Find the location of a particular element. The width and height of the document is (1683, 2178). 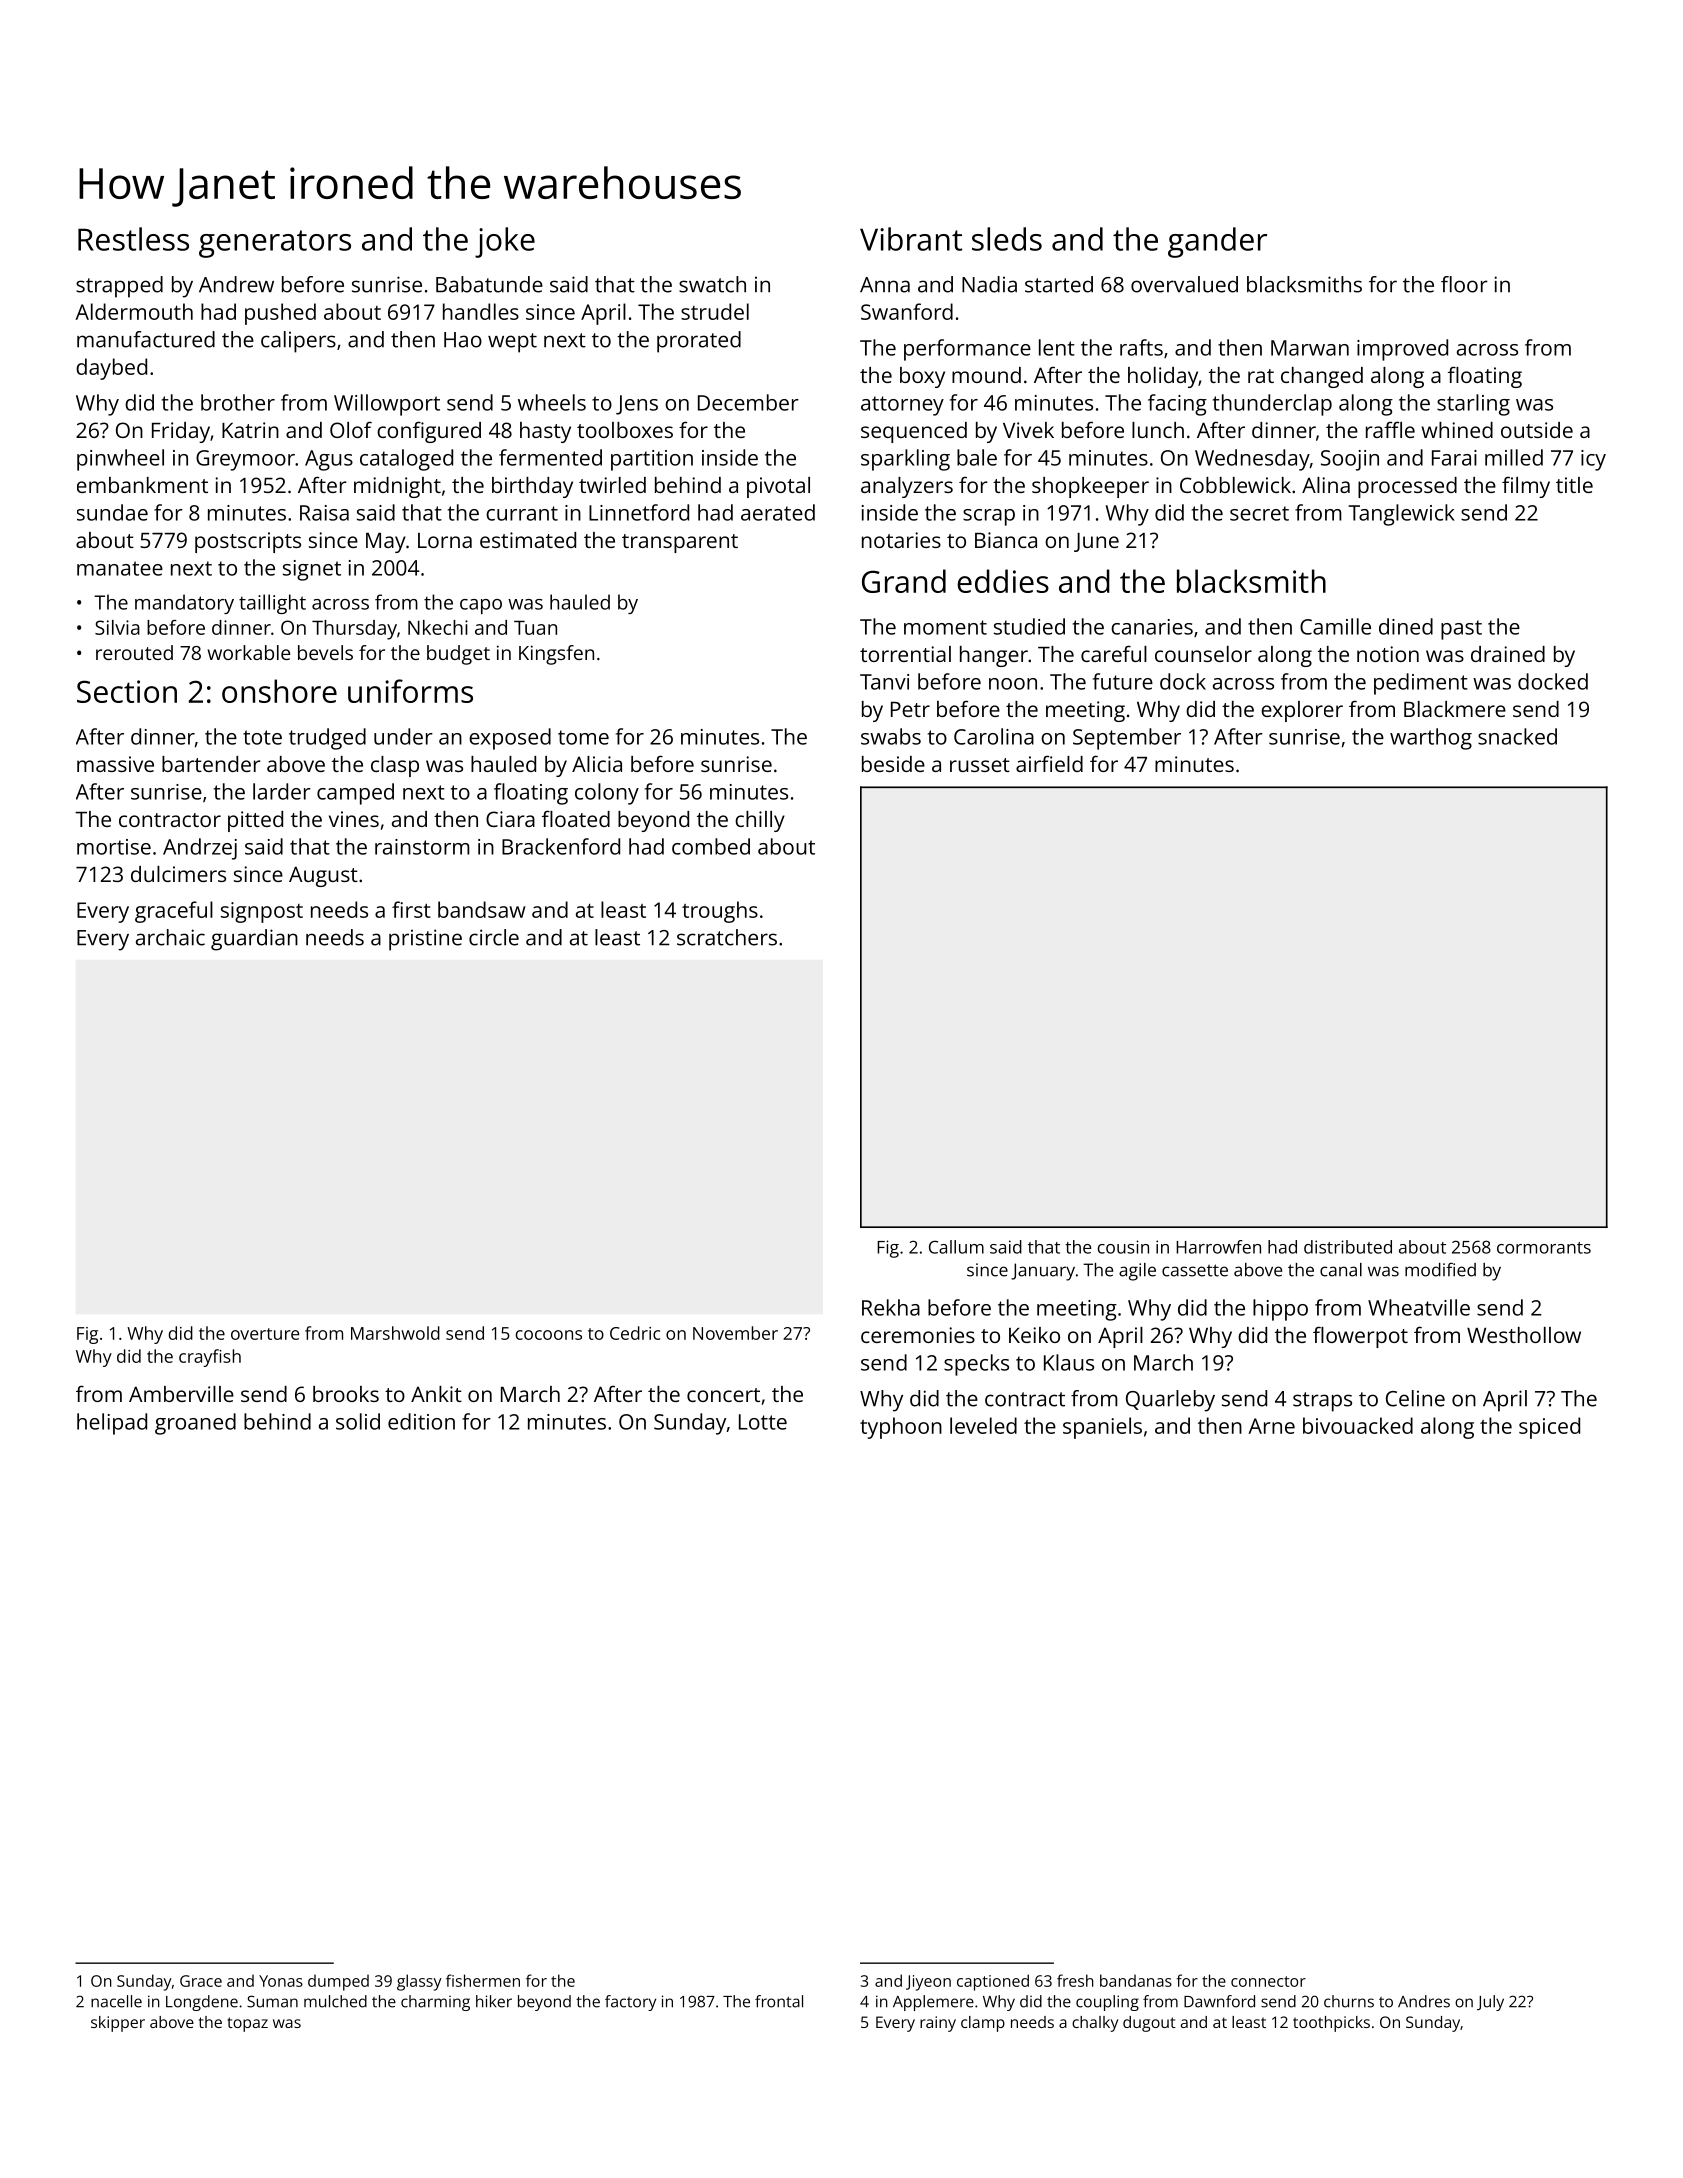

archaic is located at coordinates (170, 937).
